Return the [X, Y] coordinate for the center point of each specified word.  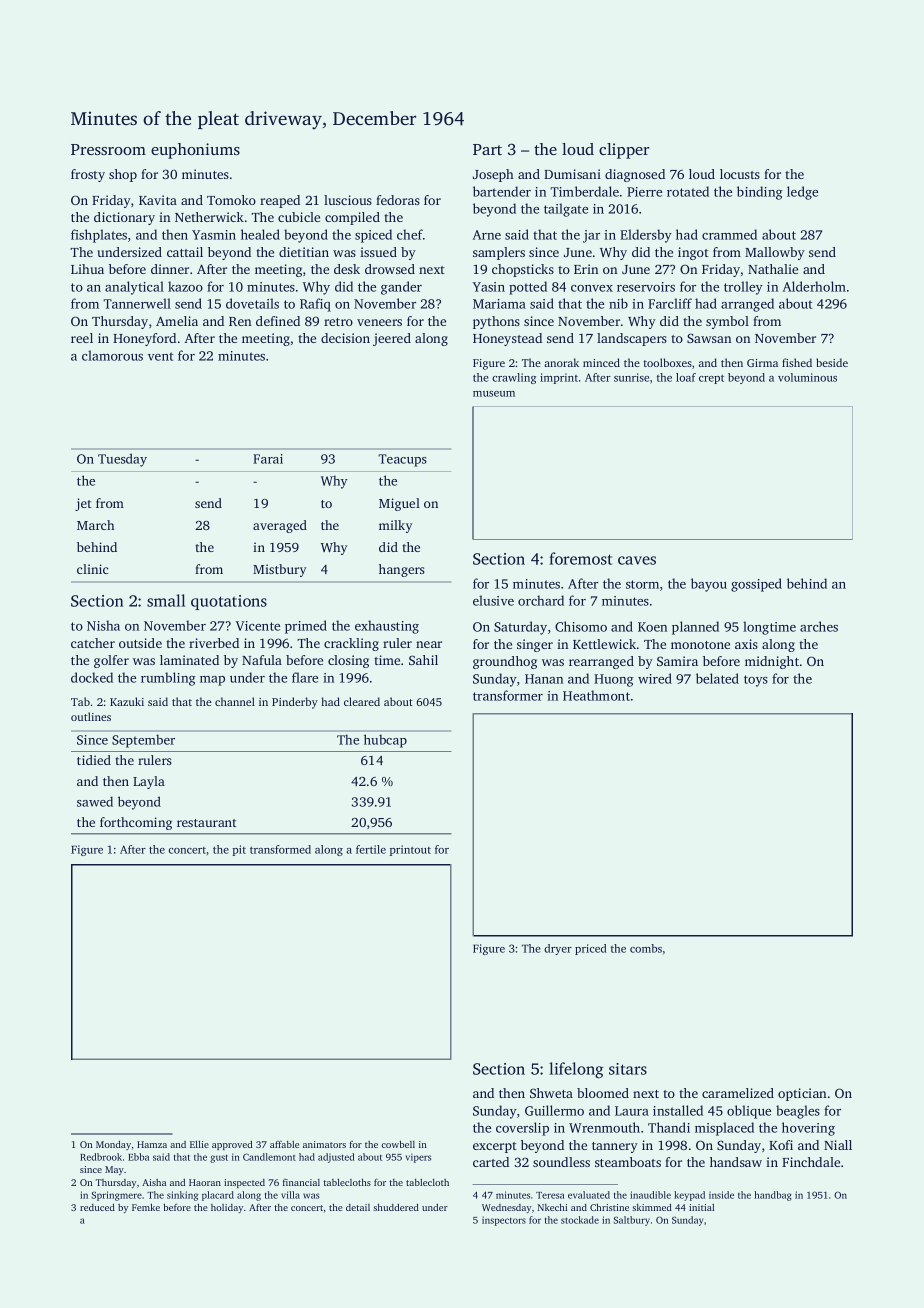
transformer [508, 695]
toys [756, 681]
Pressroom [108, 149]
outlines [91, 716]
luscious [348, 200]
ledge [802, 193]
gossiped [756, 585]
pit [239, 850]
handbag [773, 1196]
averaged [280, 526]
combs [646, 948]
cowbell [398, 1144]
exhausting [387, 627]
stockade [580, 1220]
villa [290, 1195]
